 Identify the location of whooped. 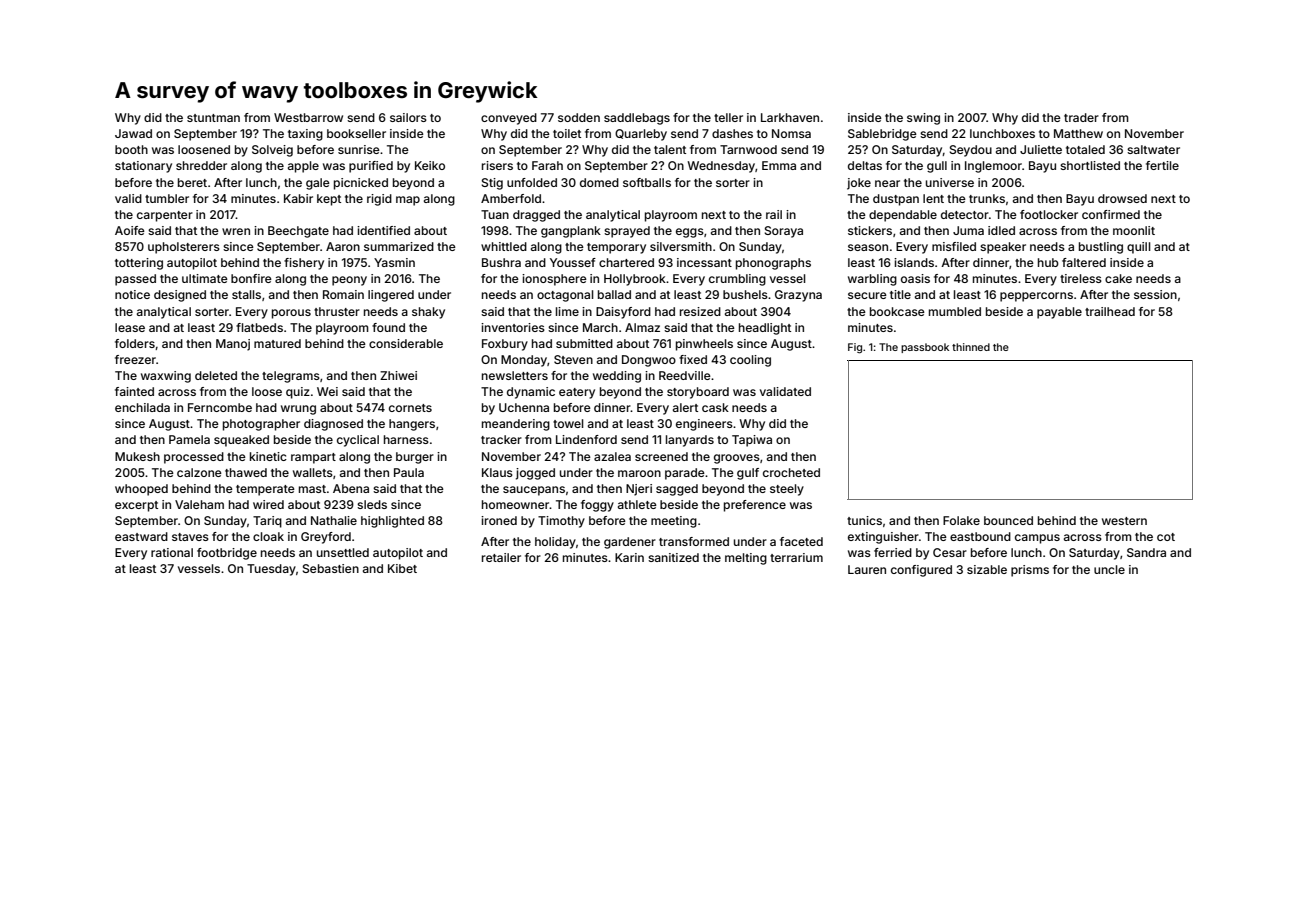
(141, 490).
